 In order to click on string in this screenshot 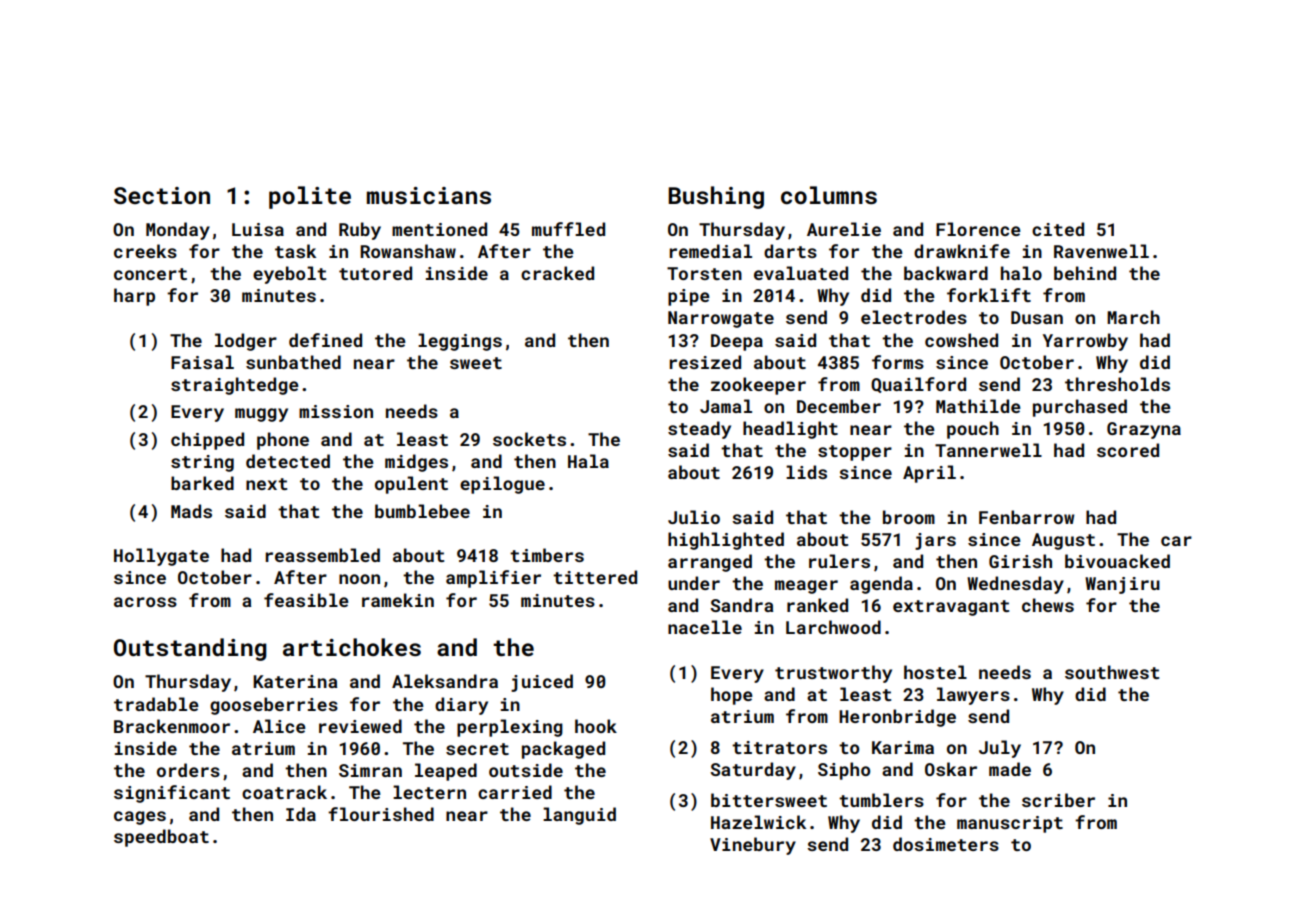, I will do `click(202, 463)`.
